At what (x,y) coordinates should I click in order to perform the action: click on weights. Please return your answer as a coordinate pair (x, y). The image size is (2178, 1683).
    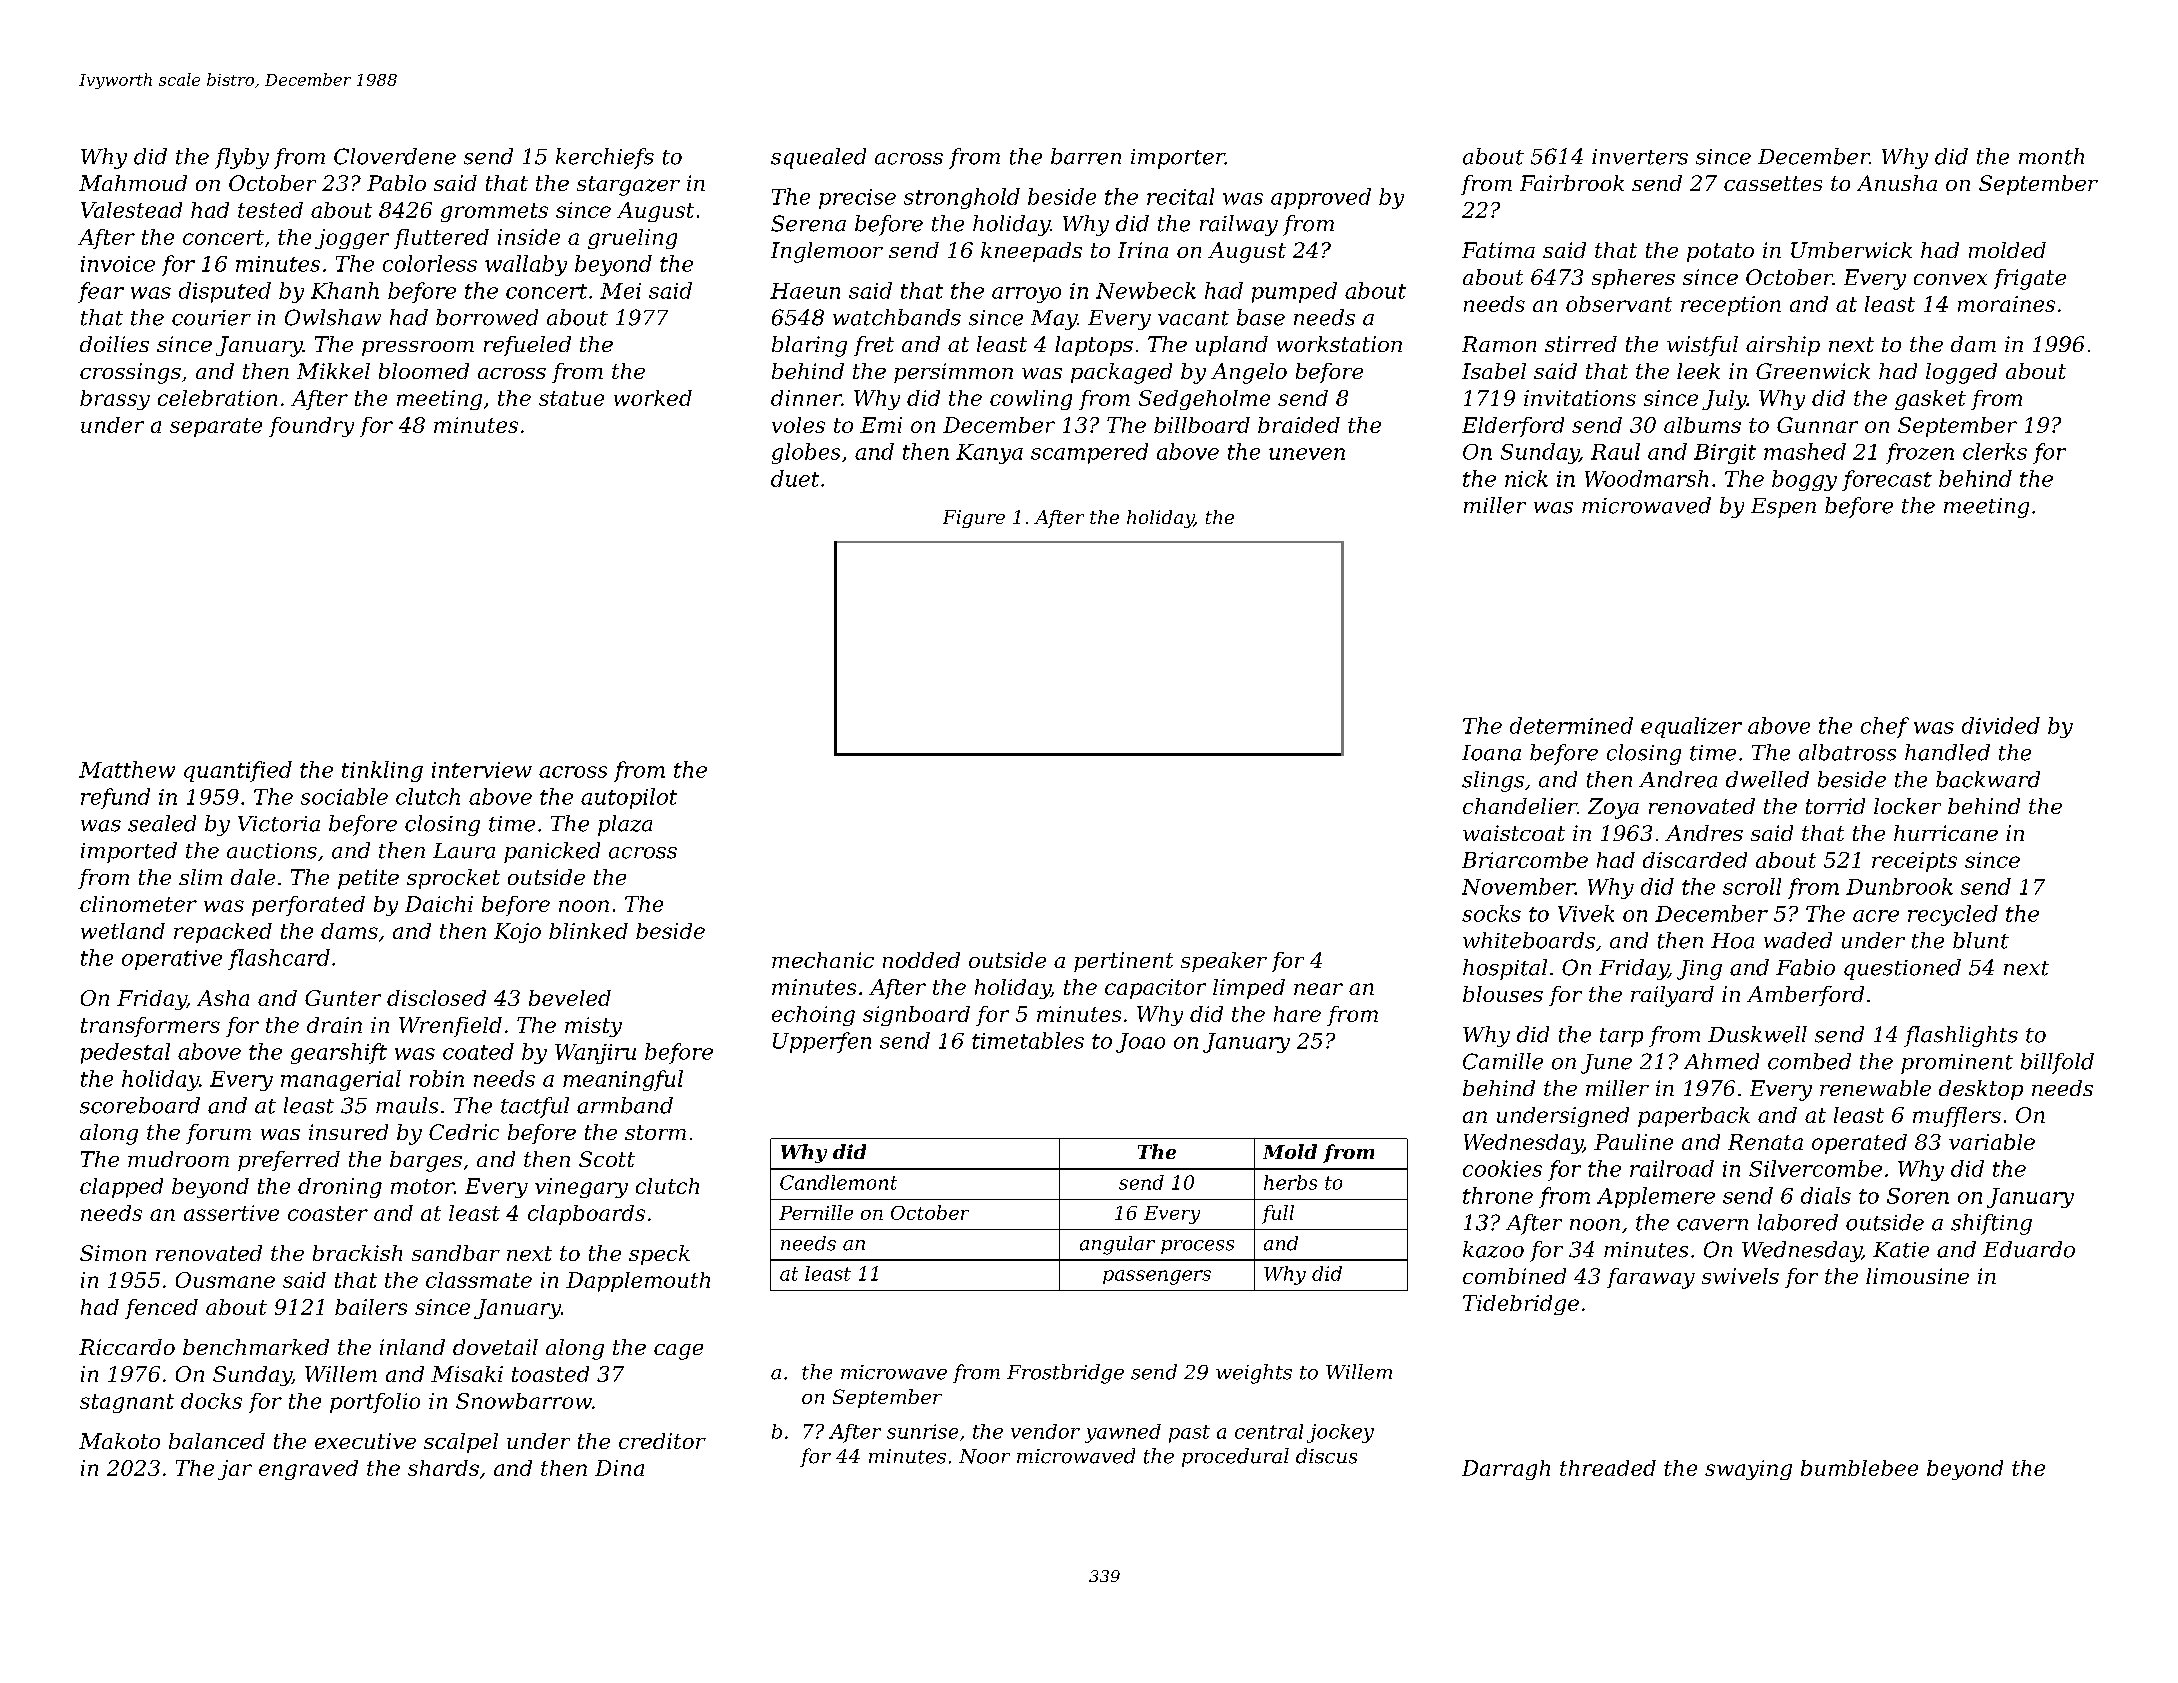
    Looking at the image, I should click on (1254, 1374).
